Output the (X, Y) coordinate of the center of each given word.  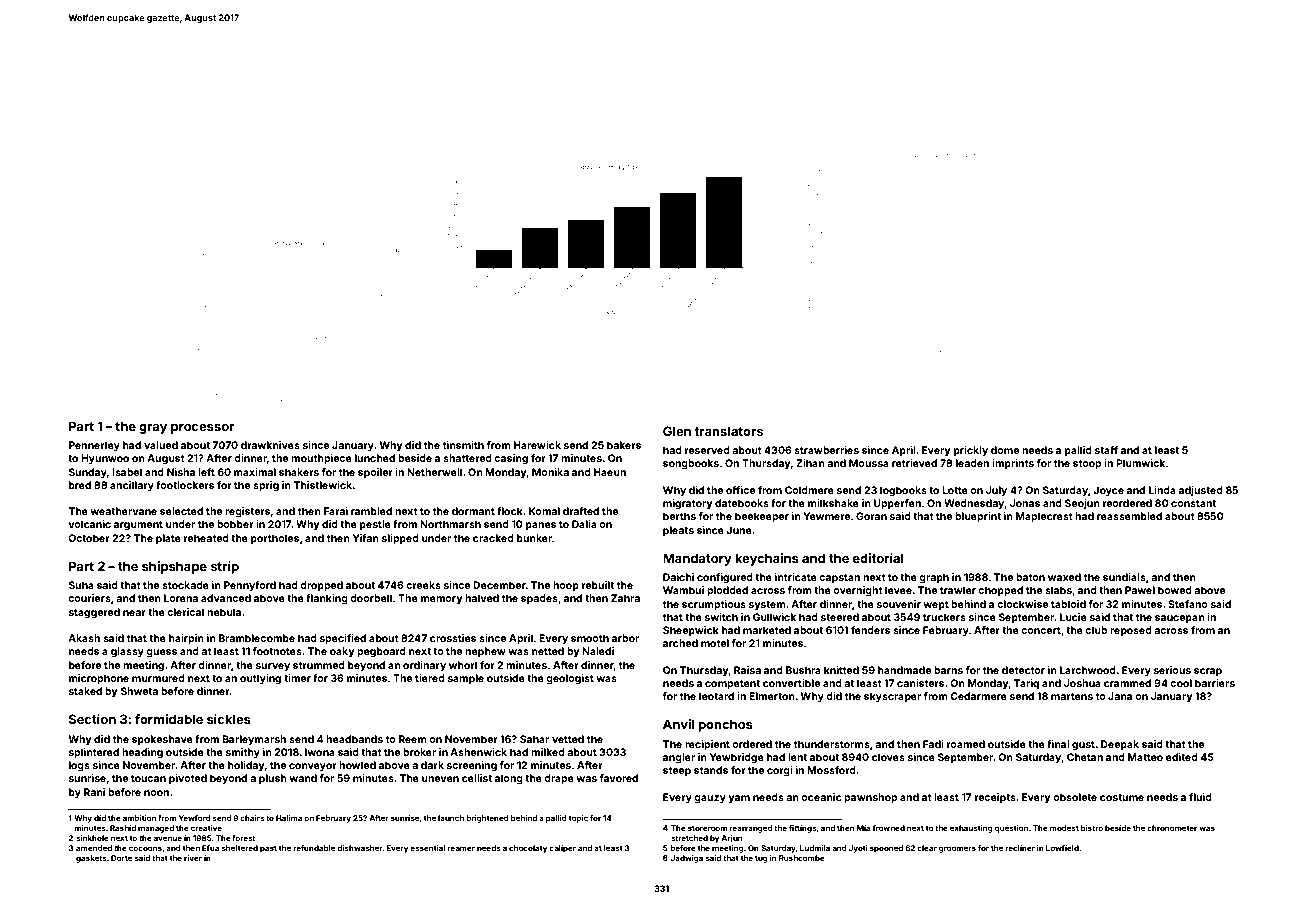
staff (1106, 450)
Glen (677, 431)
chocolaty (528, 849)
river (193, 858)
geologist (570, 679)
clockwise (1022, 604)
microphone (99, 679)
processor (203, 429)
